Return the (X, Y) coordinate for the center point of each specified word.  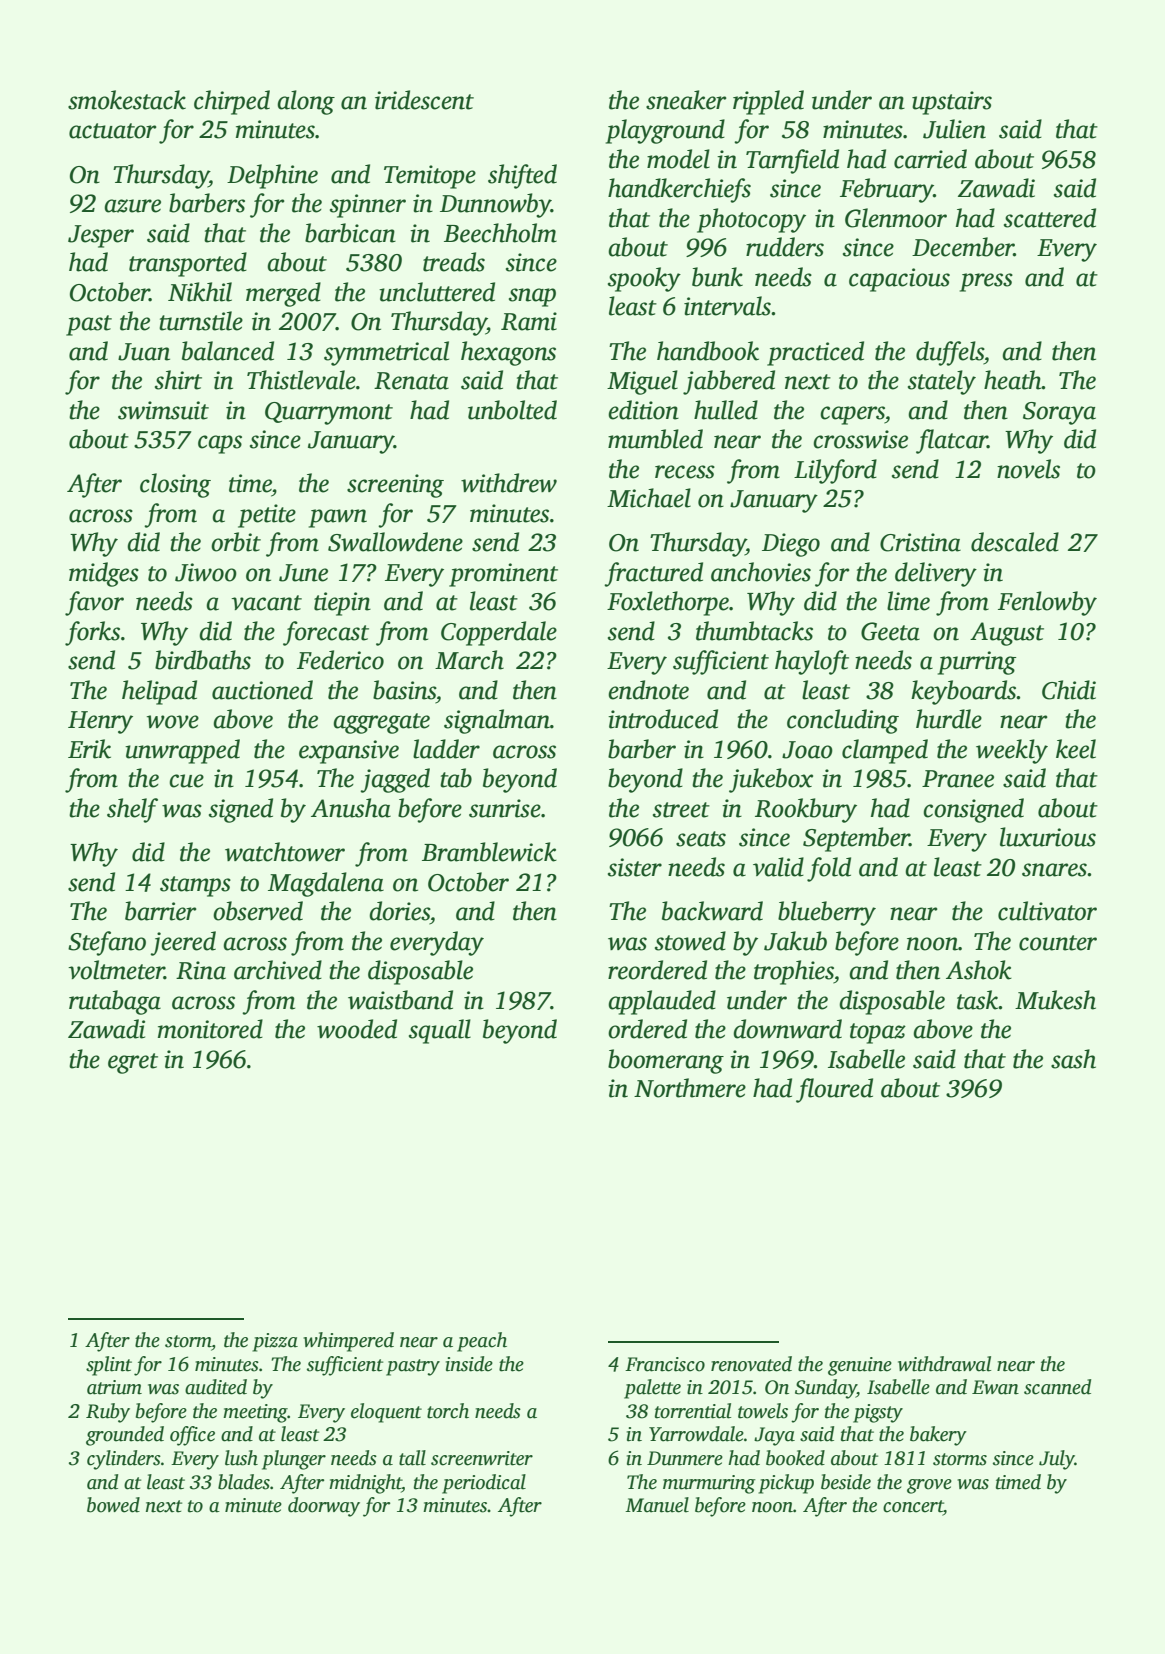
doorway (324, 1507)
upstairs (952, 103)
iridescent (424, 100)
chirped (232, 102)
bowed (113, 1505)
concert (913, 1506)
